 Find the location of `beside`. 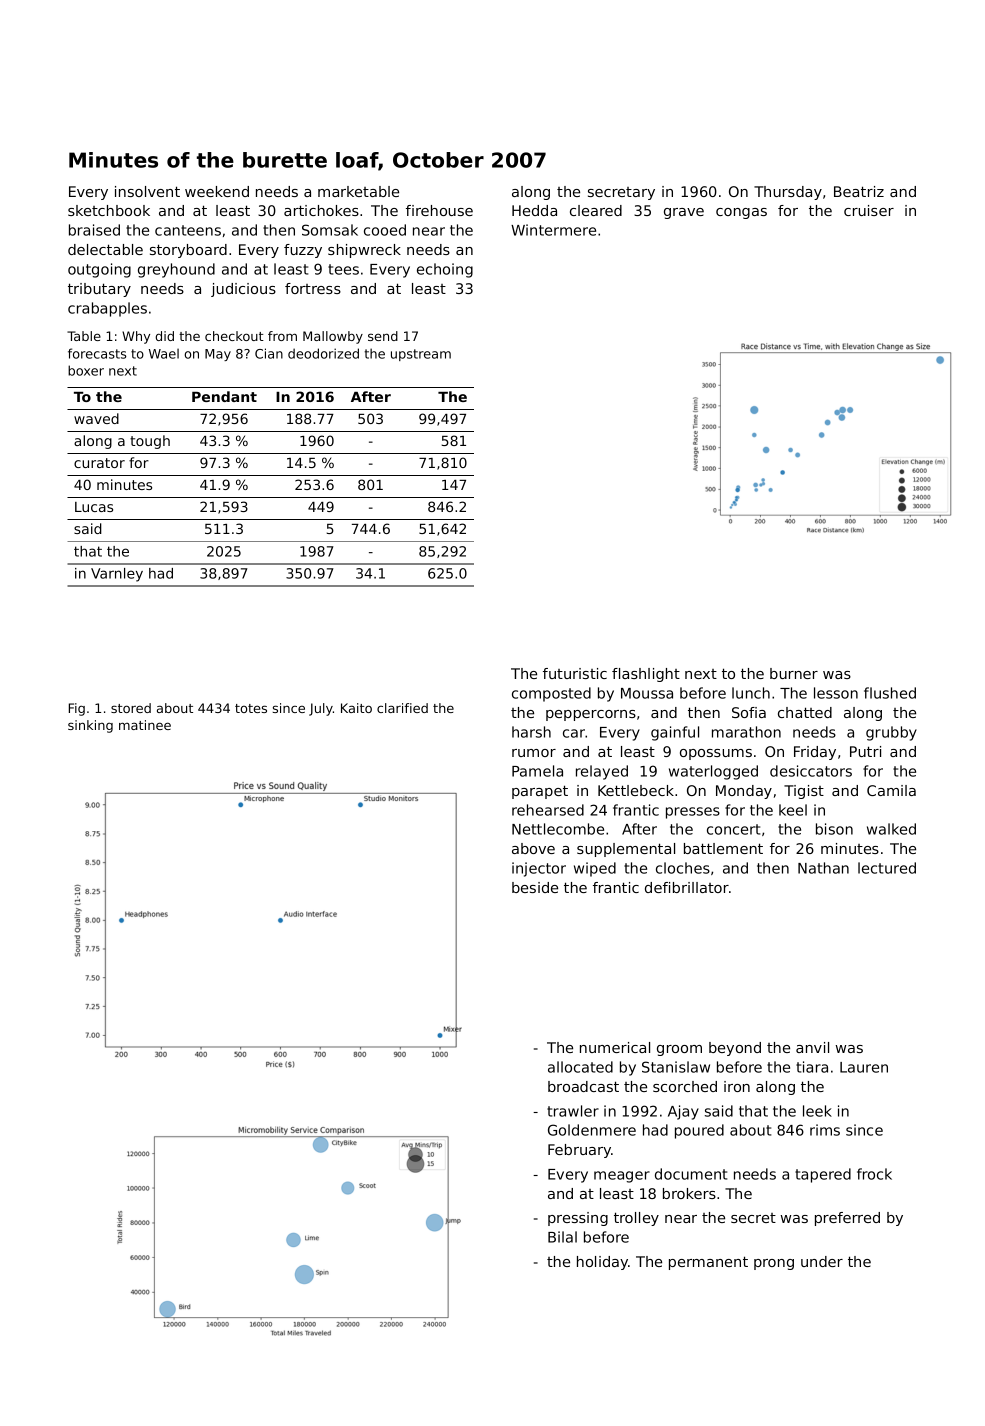

beside is located at coordinates (535, 887).
